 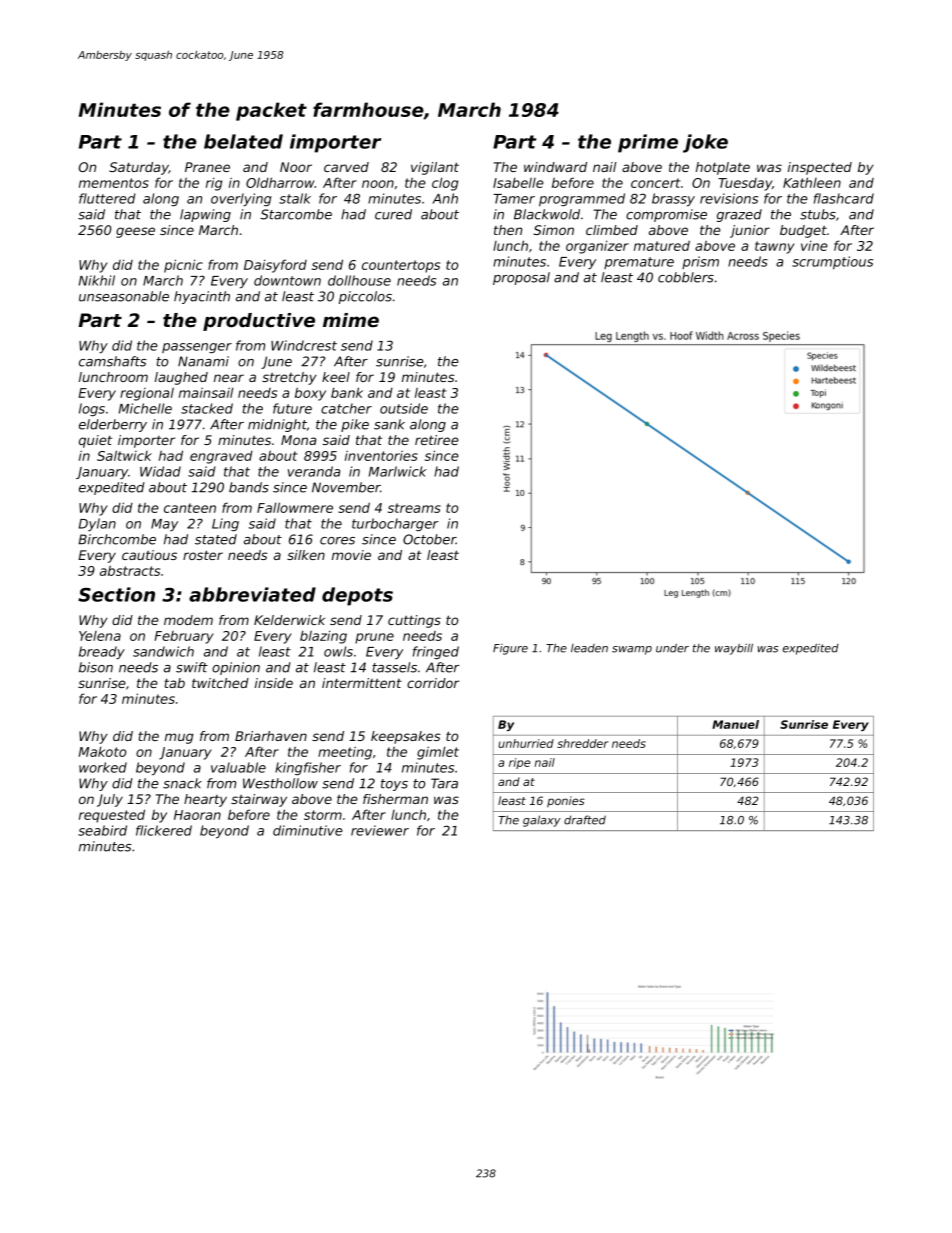 I want to click on flashcard, so click(x=844, y=198).
